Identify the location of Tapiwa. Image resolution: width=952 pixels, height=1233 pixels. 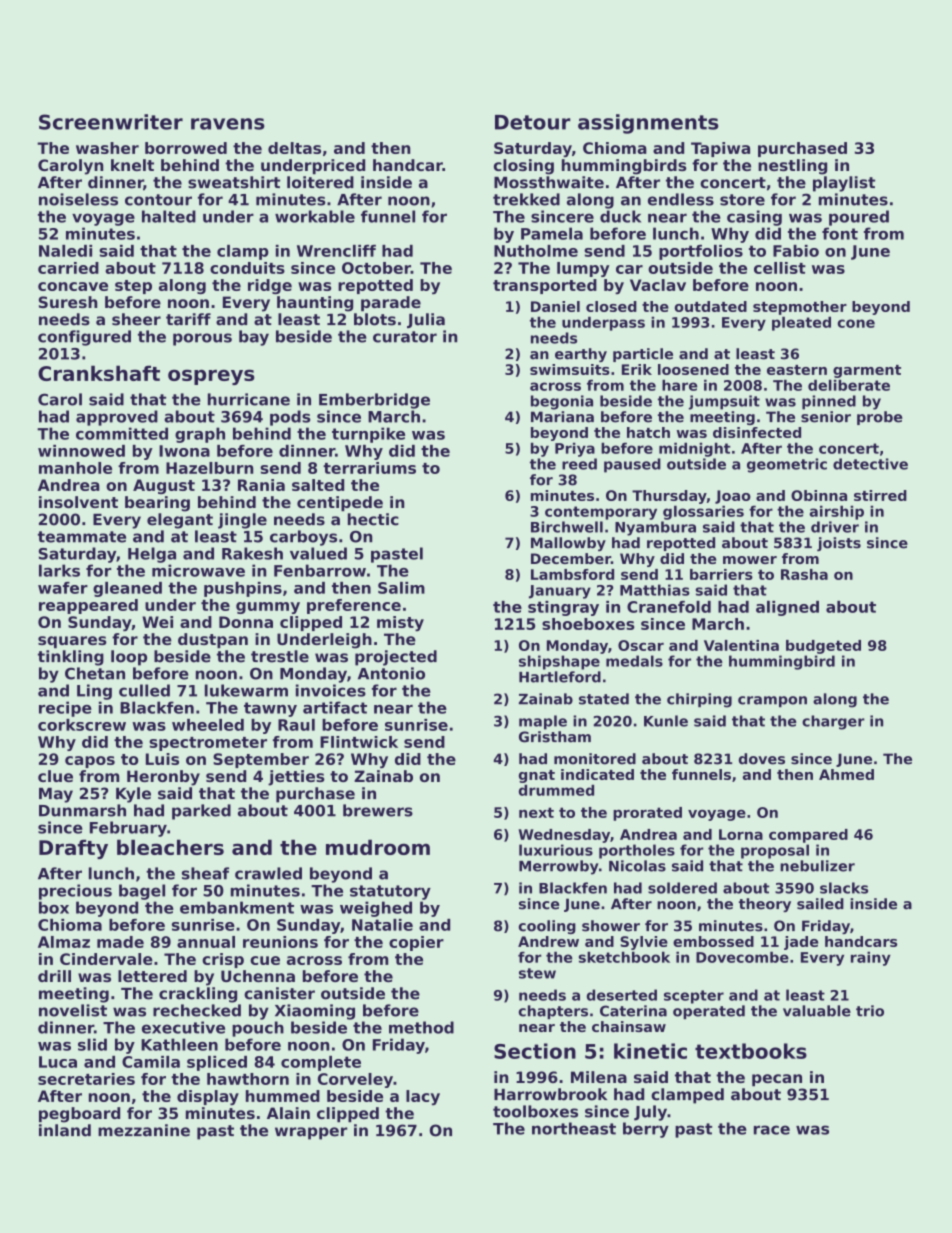
(720, 149).
